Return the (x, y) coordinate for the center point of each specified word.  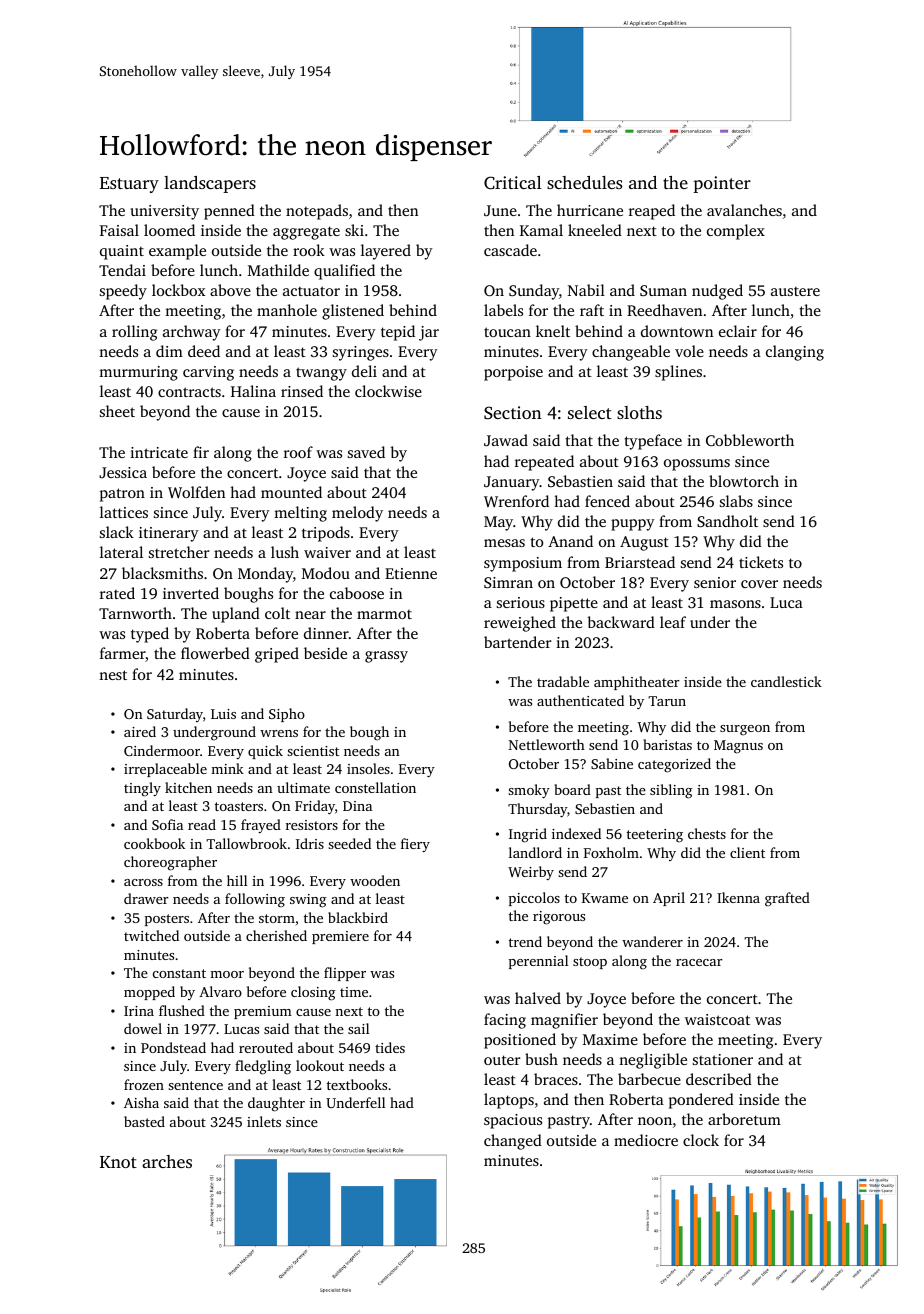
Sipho (287, 715)
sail (358, 1028)
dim (169, 351)
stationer (723, 1059)
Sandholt (727, 521)
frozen (144, 1084)
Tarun (667, 701)
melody (357, 514)
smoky (529, 791)
